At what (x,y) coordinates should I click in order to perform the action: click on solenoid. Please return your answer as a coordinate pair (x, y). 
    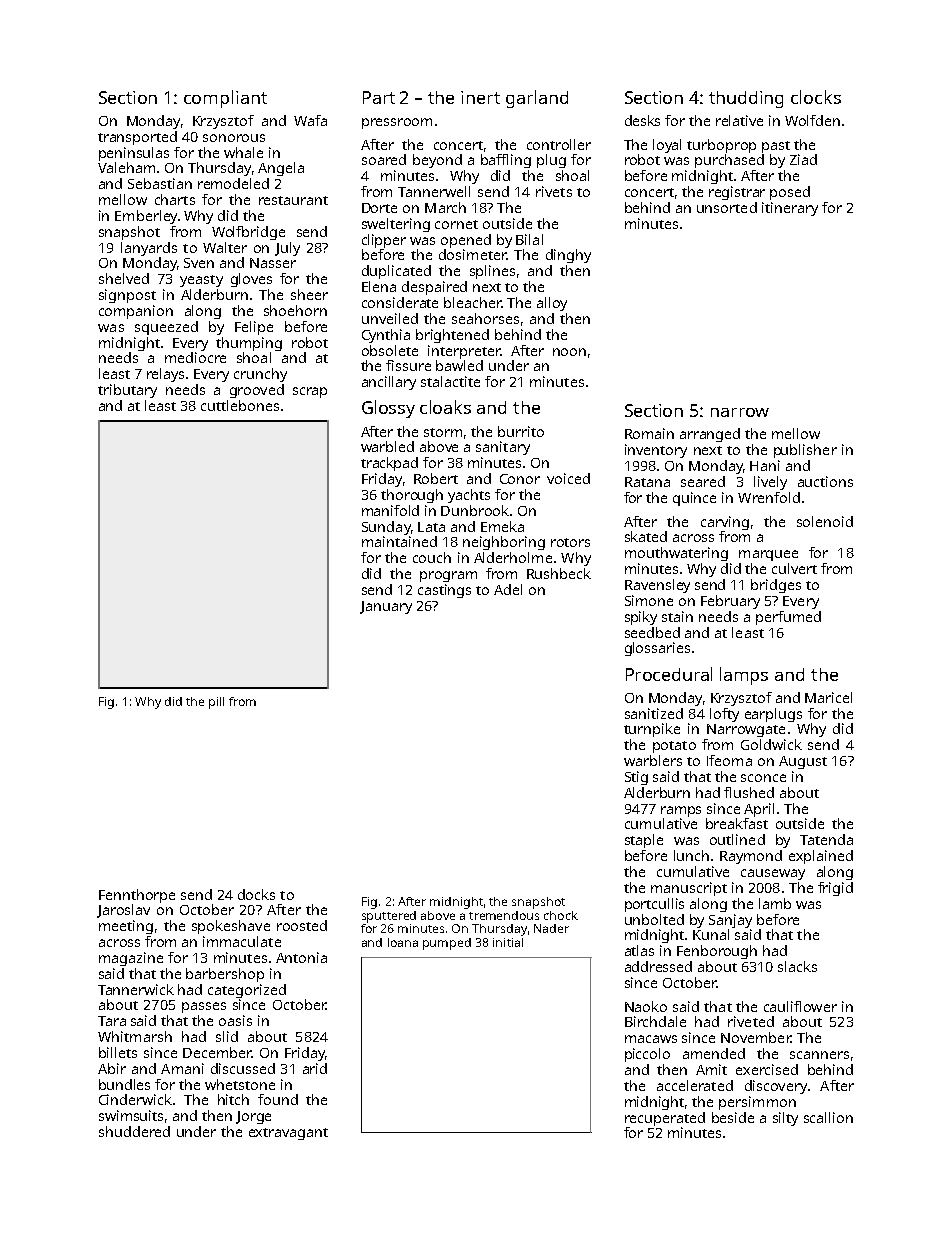
    Looking at the image, I should click on (825, 521).
